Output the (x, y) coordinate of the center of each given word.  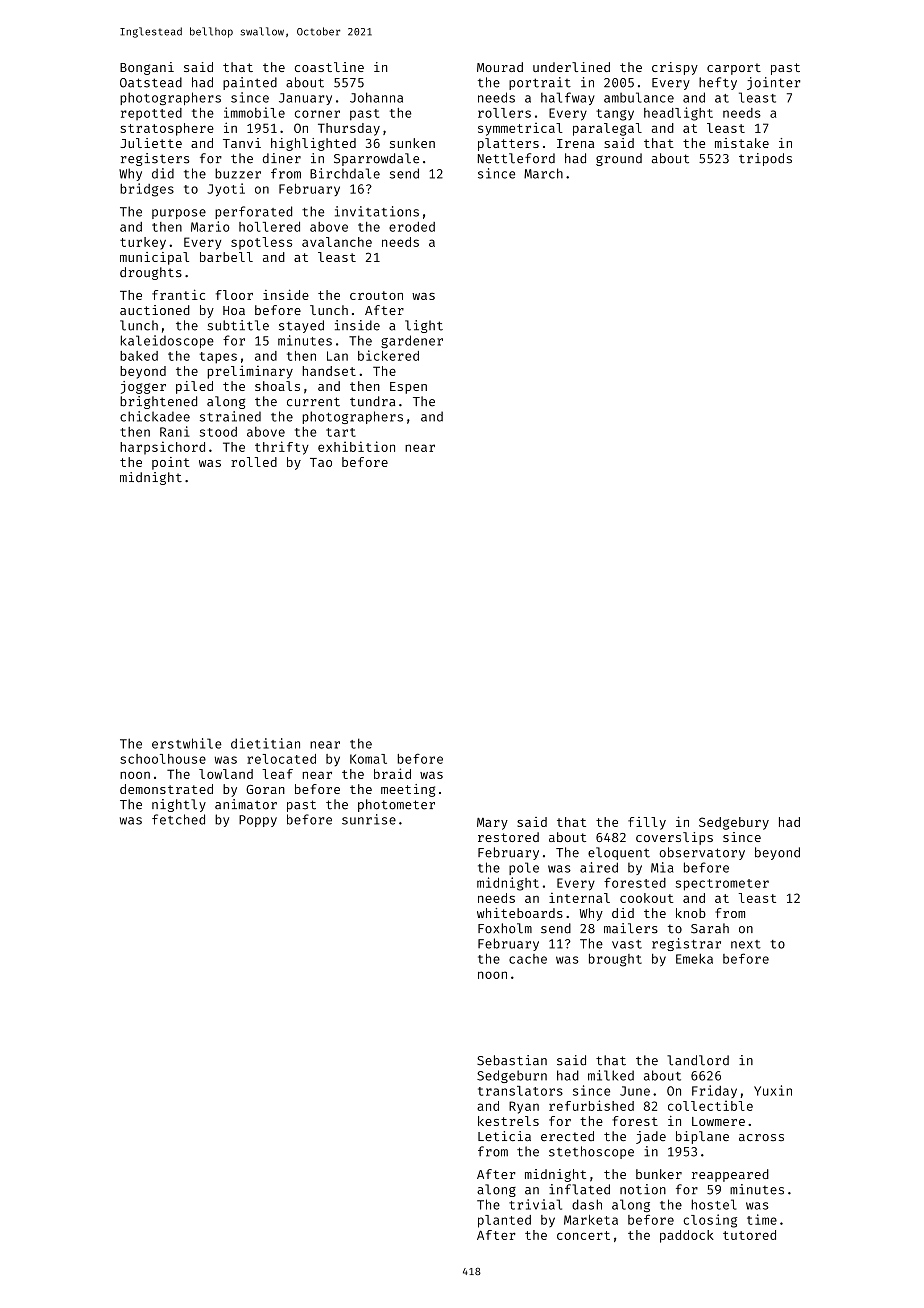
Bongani (147, 68)
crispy (675, 68)
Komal (368, 759)
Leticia (504, 1136)
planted (504, 1221)
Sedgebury (734, 823)
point (171, 463)
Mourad (500, 67)
